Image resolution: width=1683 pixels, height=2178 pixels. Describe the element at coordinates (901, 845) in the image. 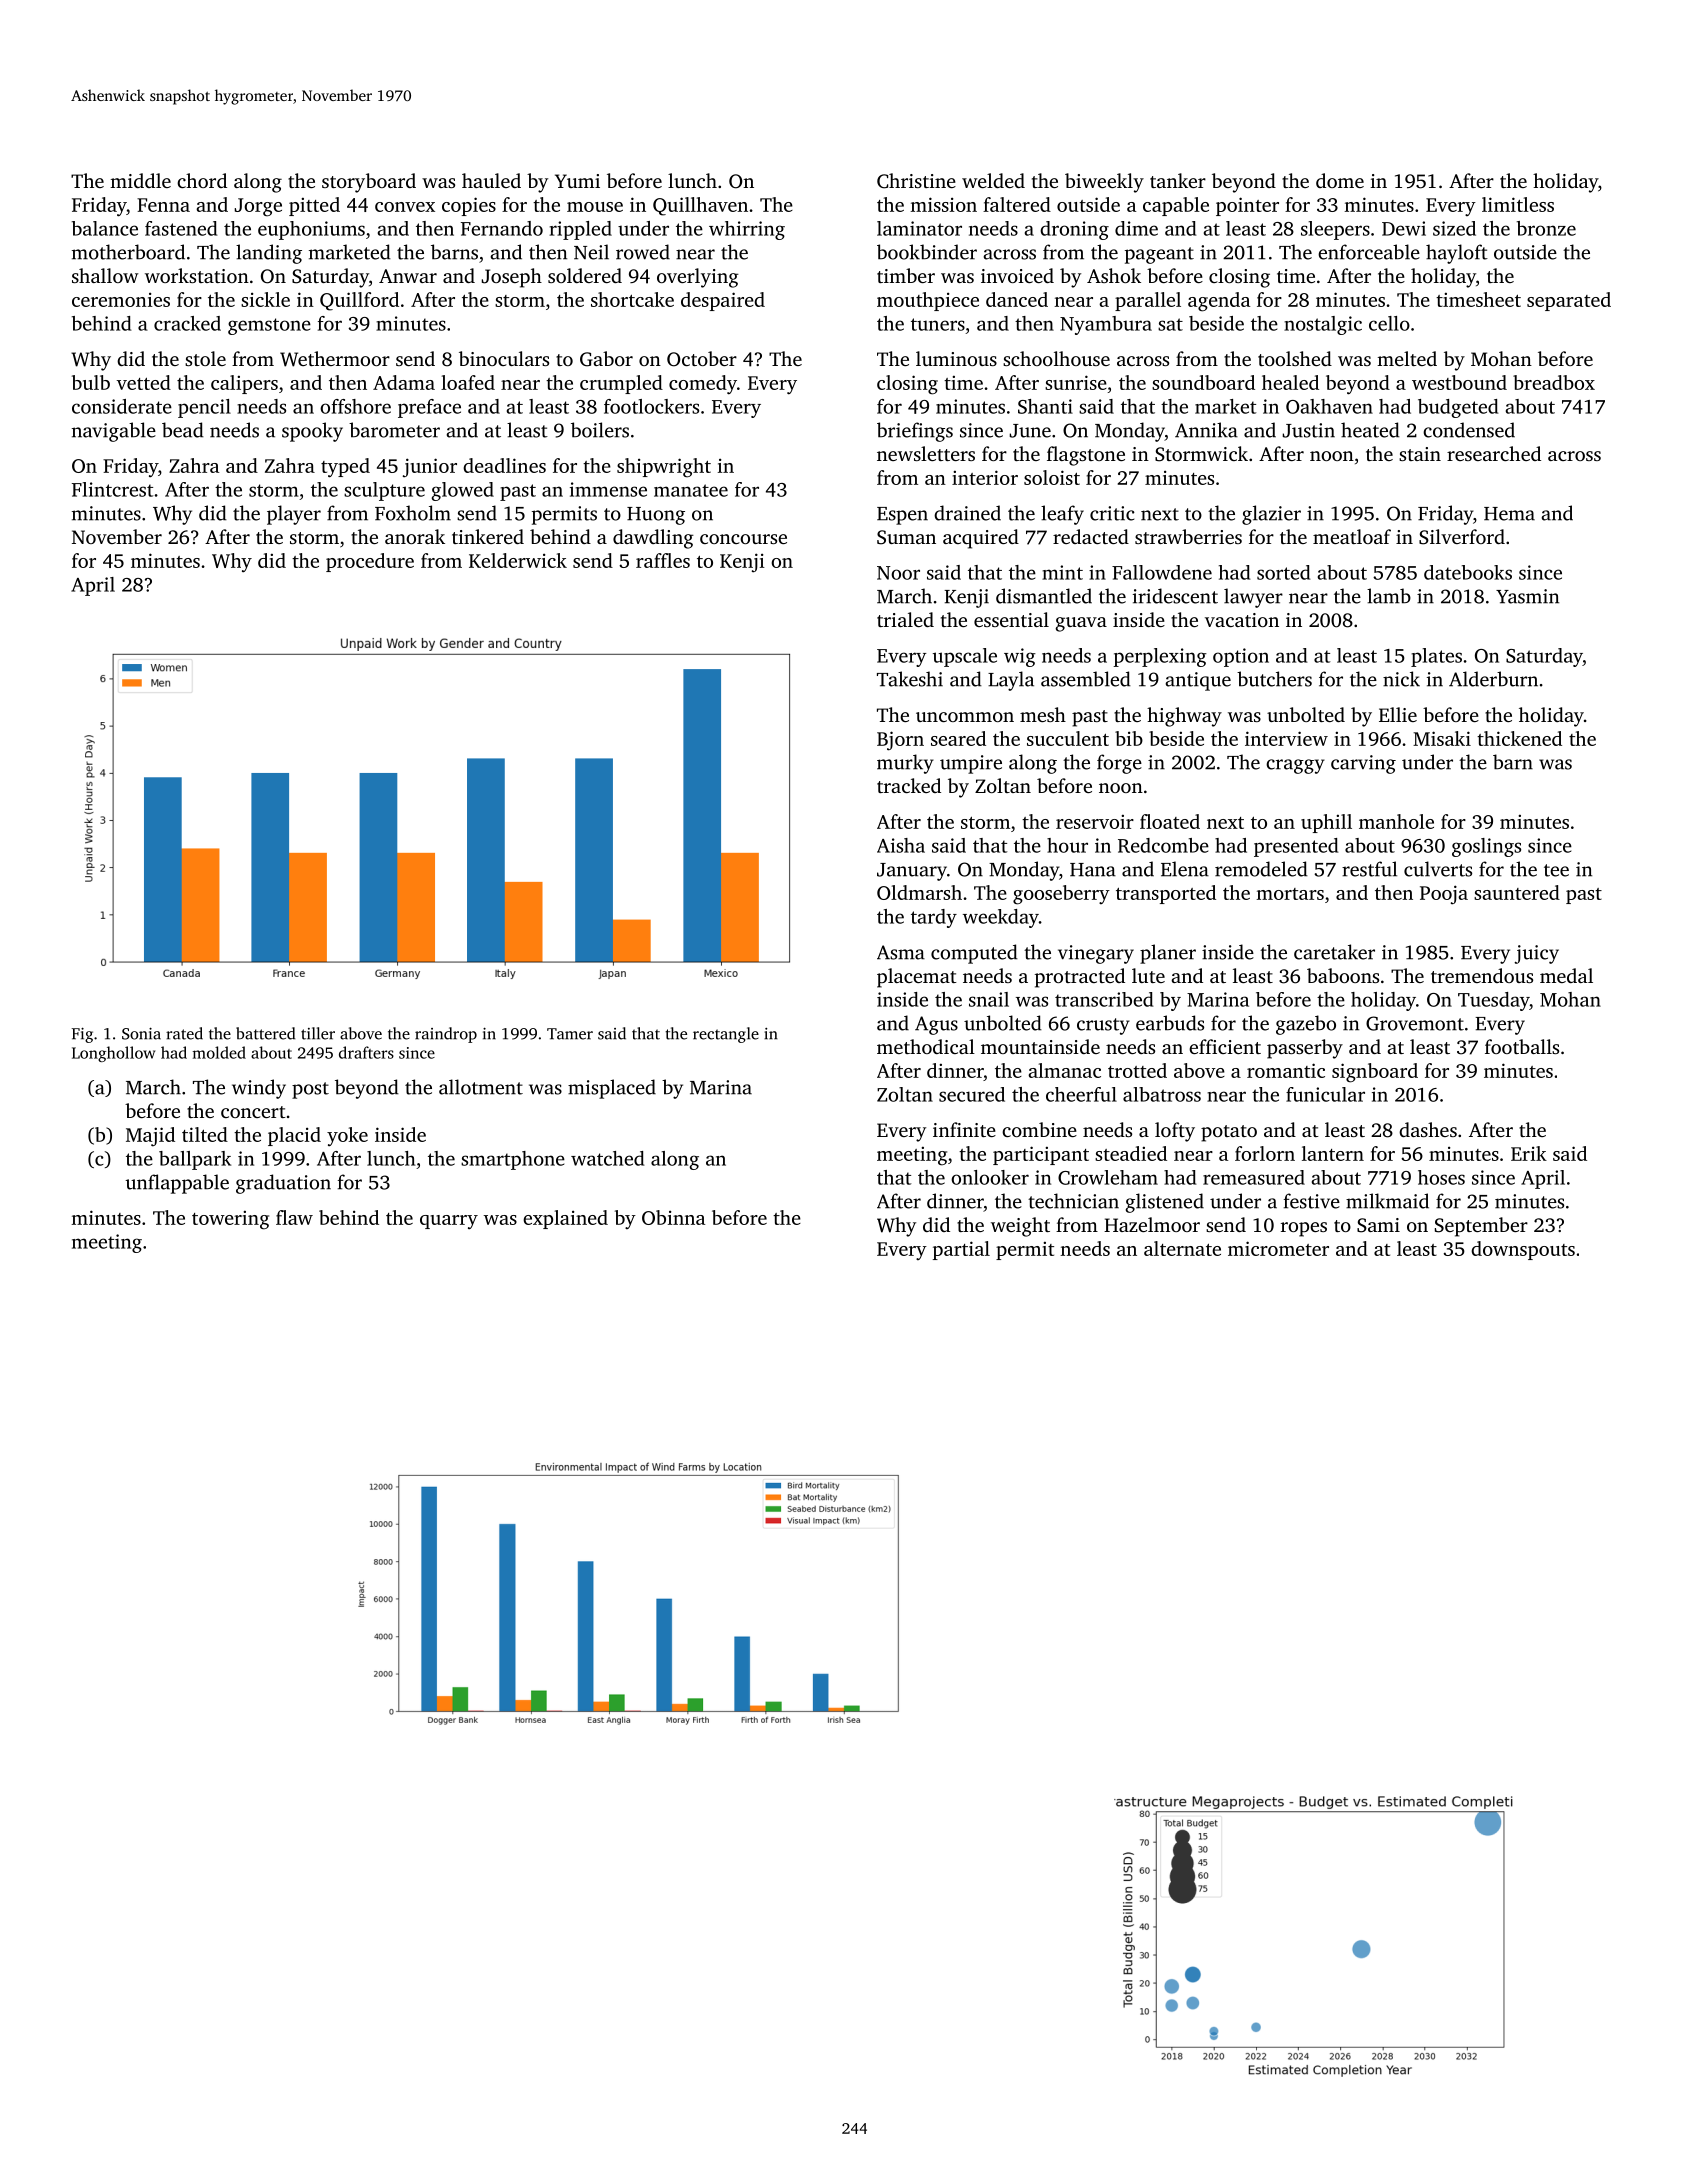

I see `Aisha` at that location.
